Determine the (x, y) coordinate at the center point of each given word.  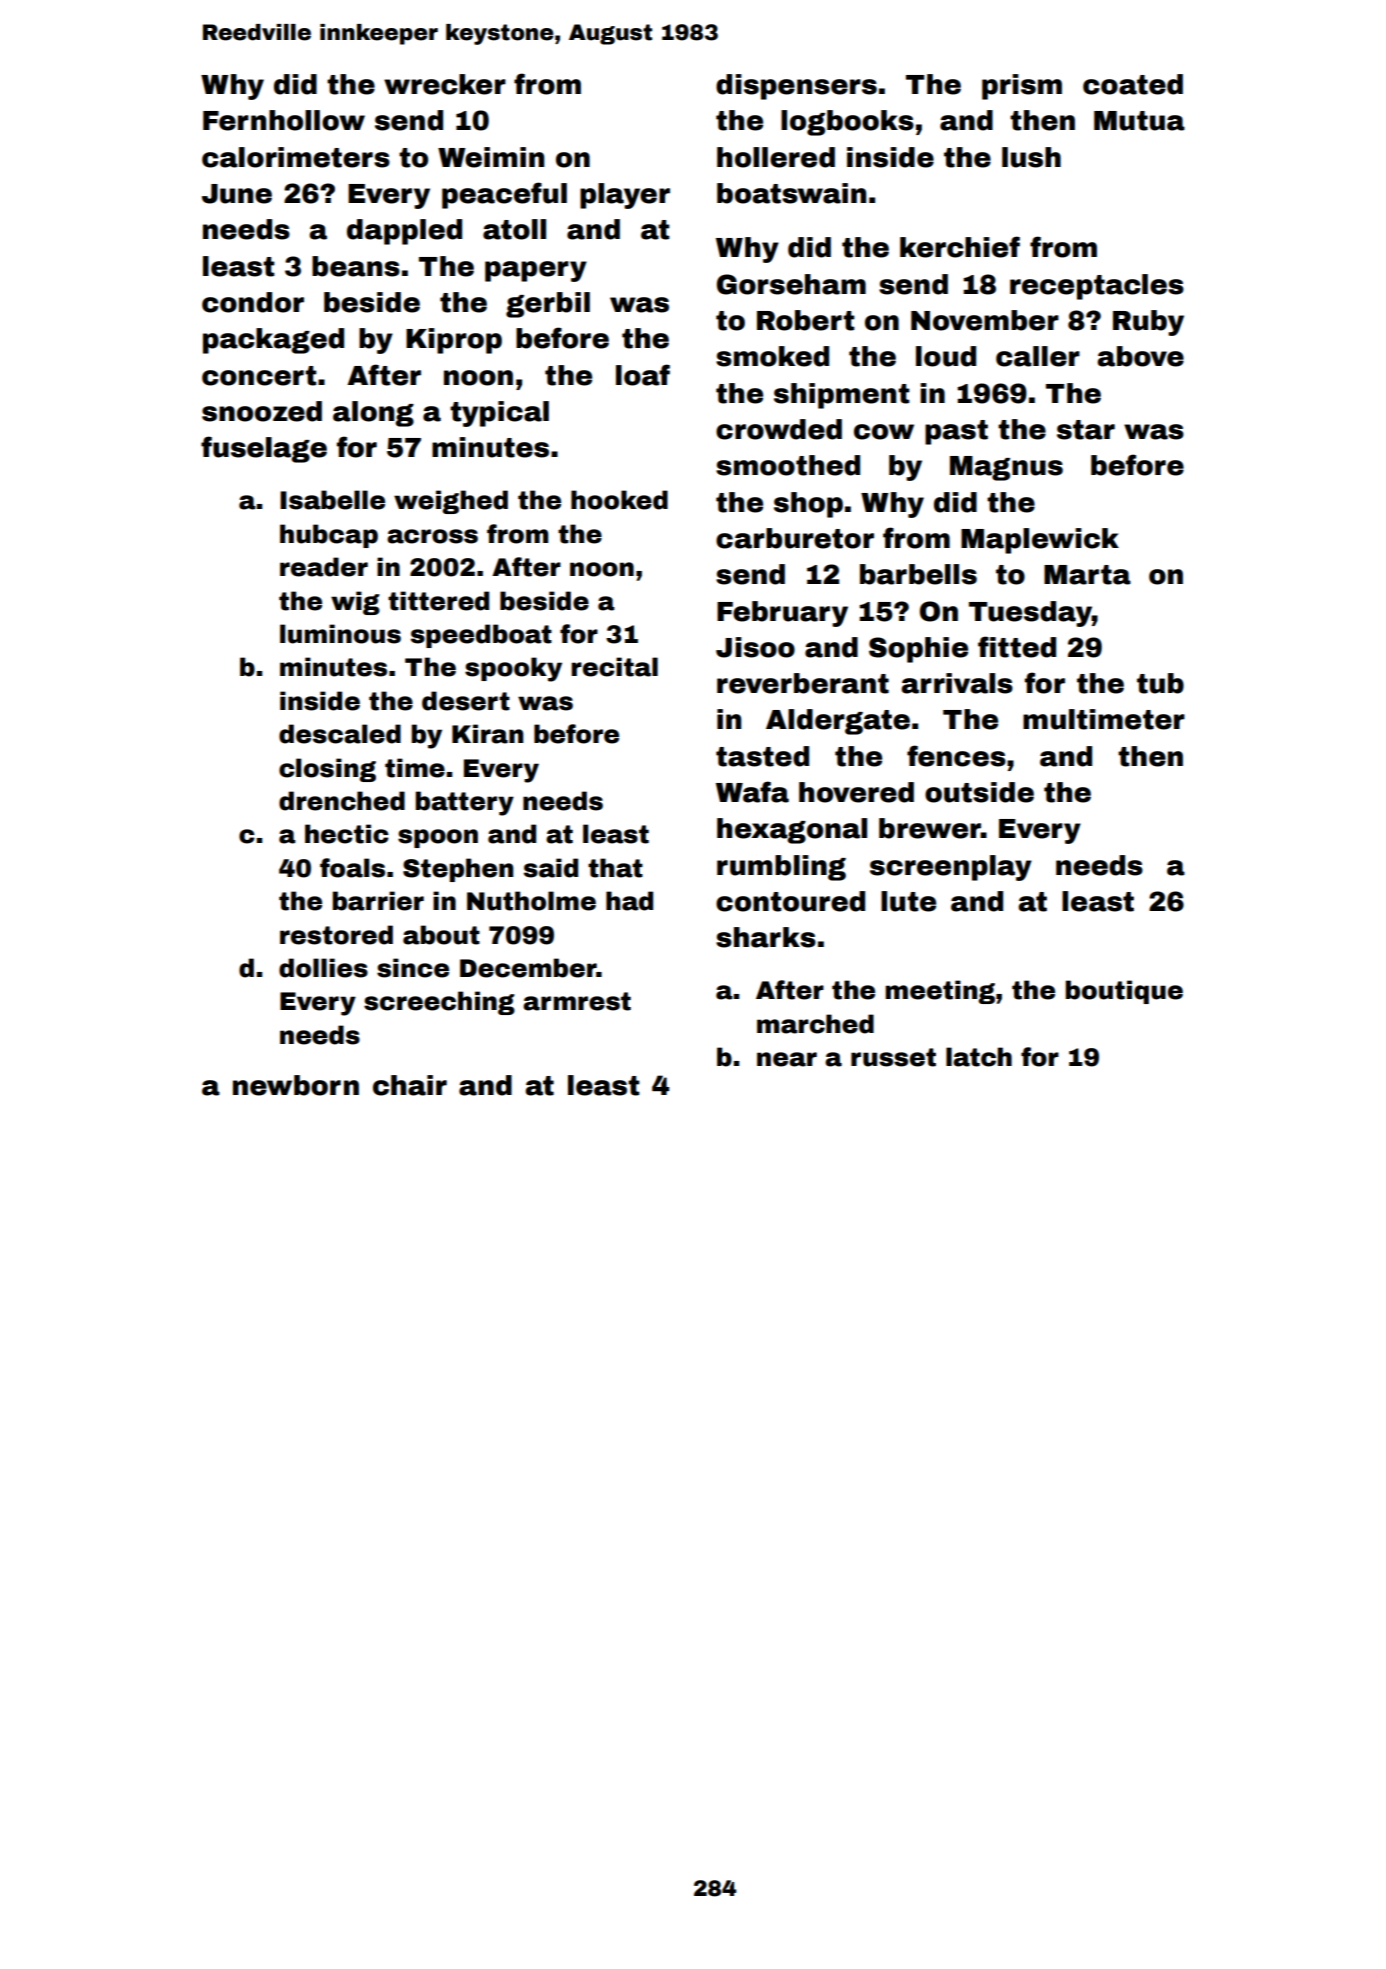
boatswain (791, 193)
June (237, 194)
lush (1031, 157)
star (1086, 430)
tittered (438, 601)
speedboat (481, 636)
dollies (323, 968)
